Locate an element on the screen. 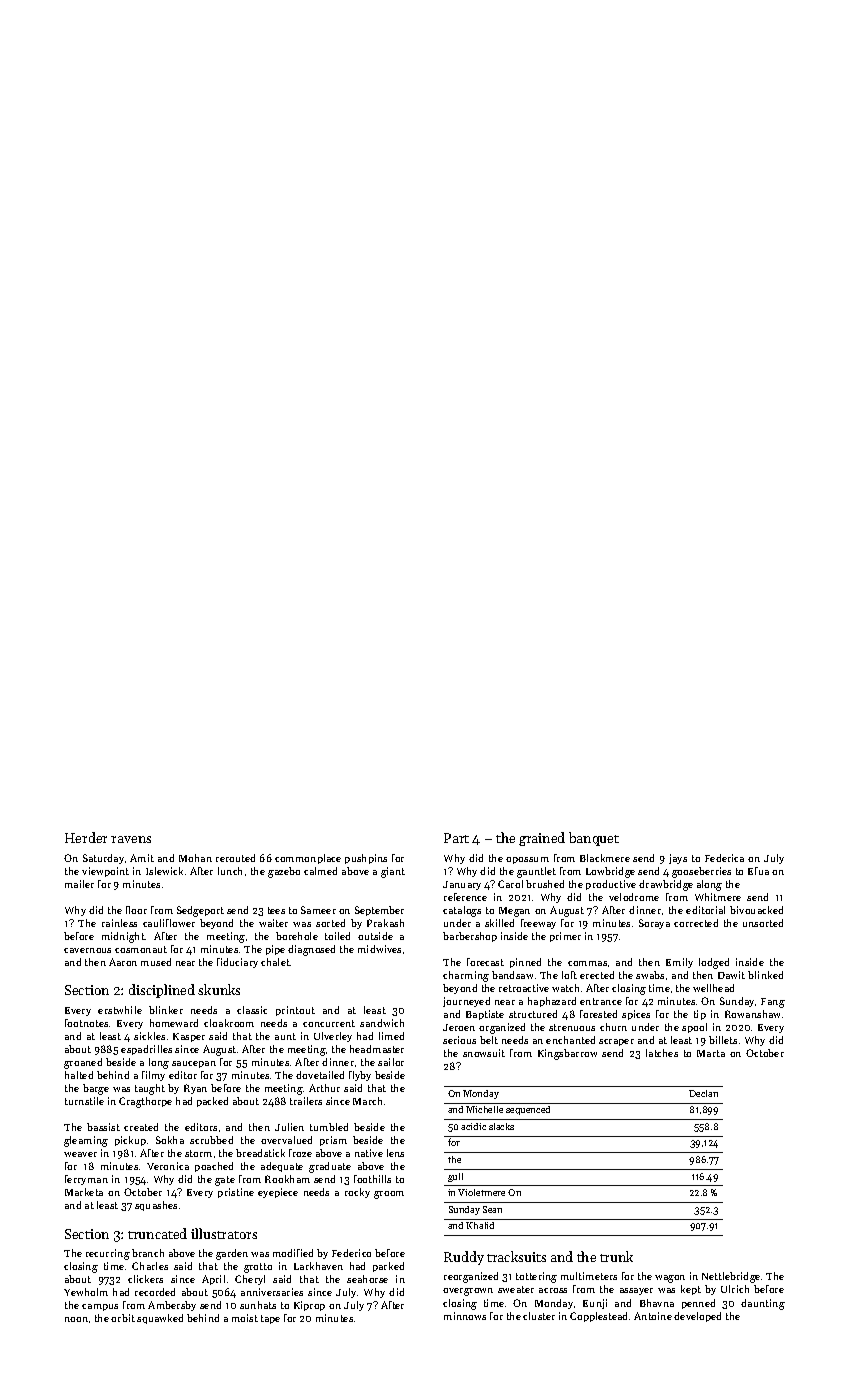  scrubbed is located at coordinates (211, 1140).
